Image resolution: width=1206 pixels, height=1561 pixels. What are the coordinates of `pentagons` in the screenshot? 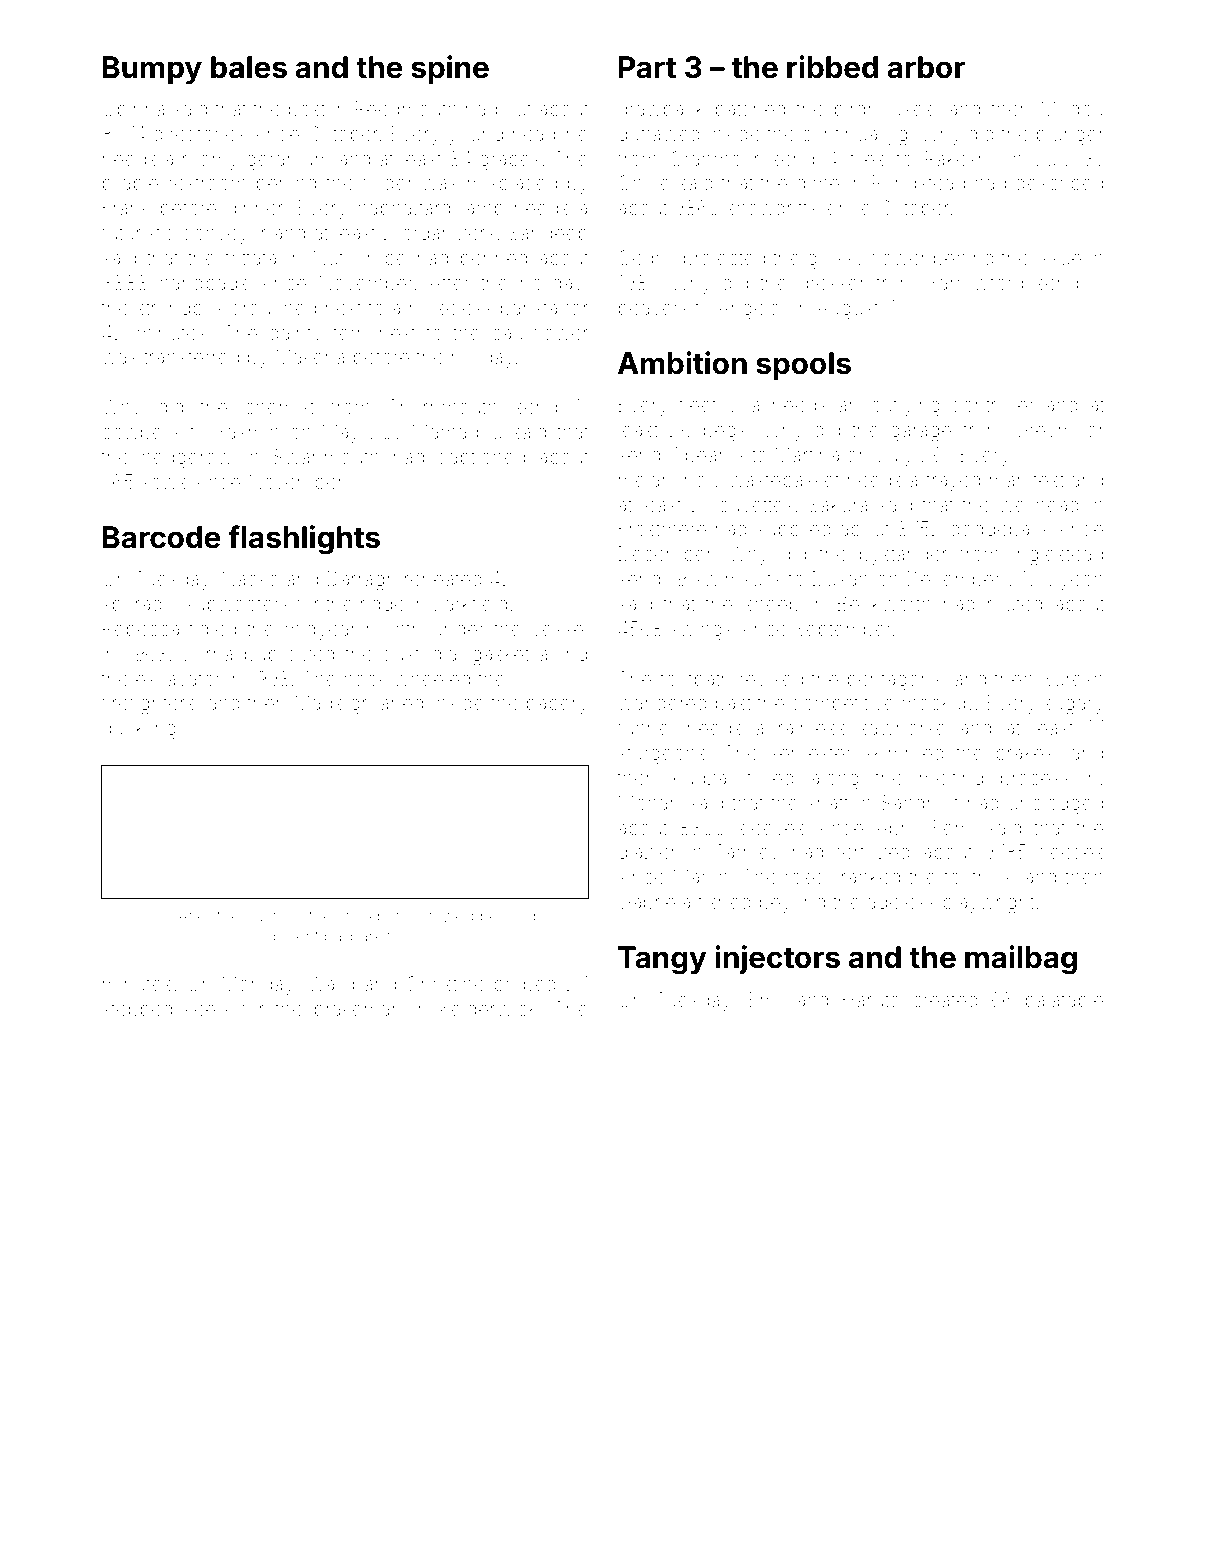 It's located at (894, 682).
